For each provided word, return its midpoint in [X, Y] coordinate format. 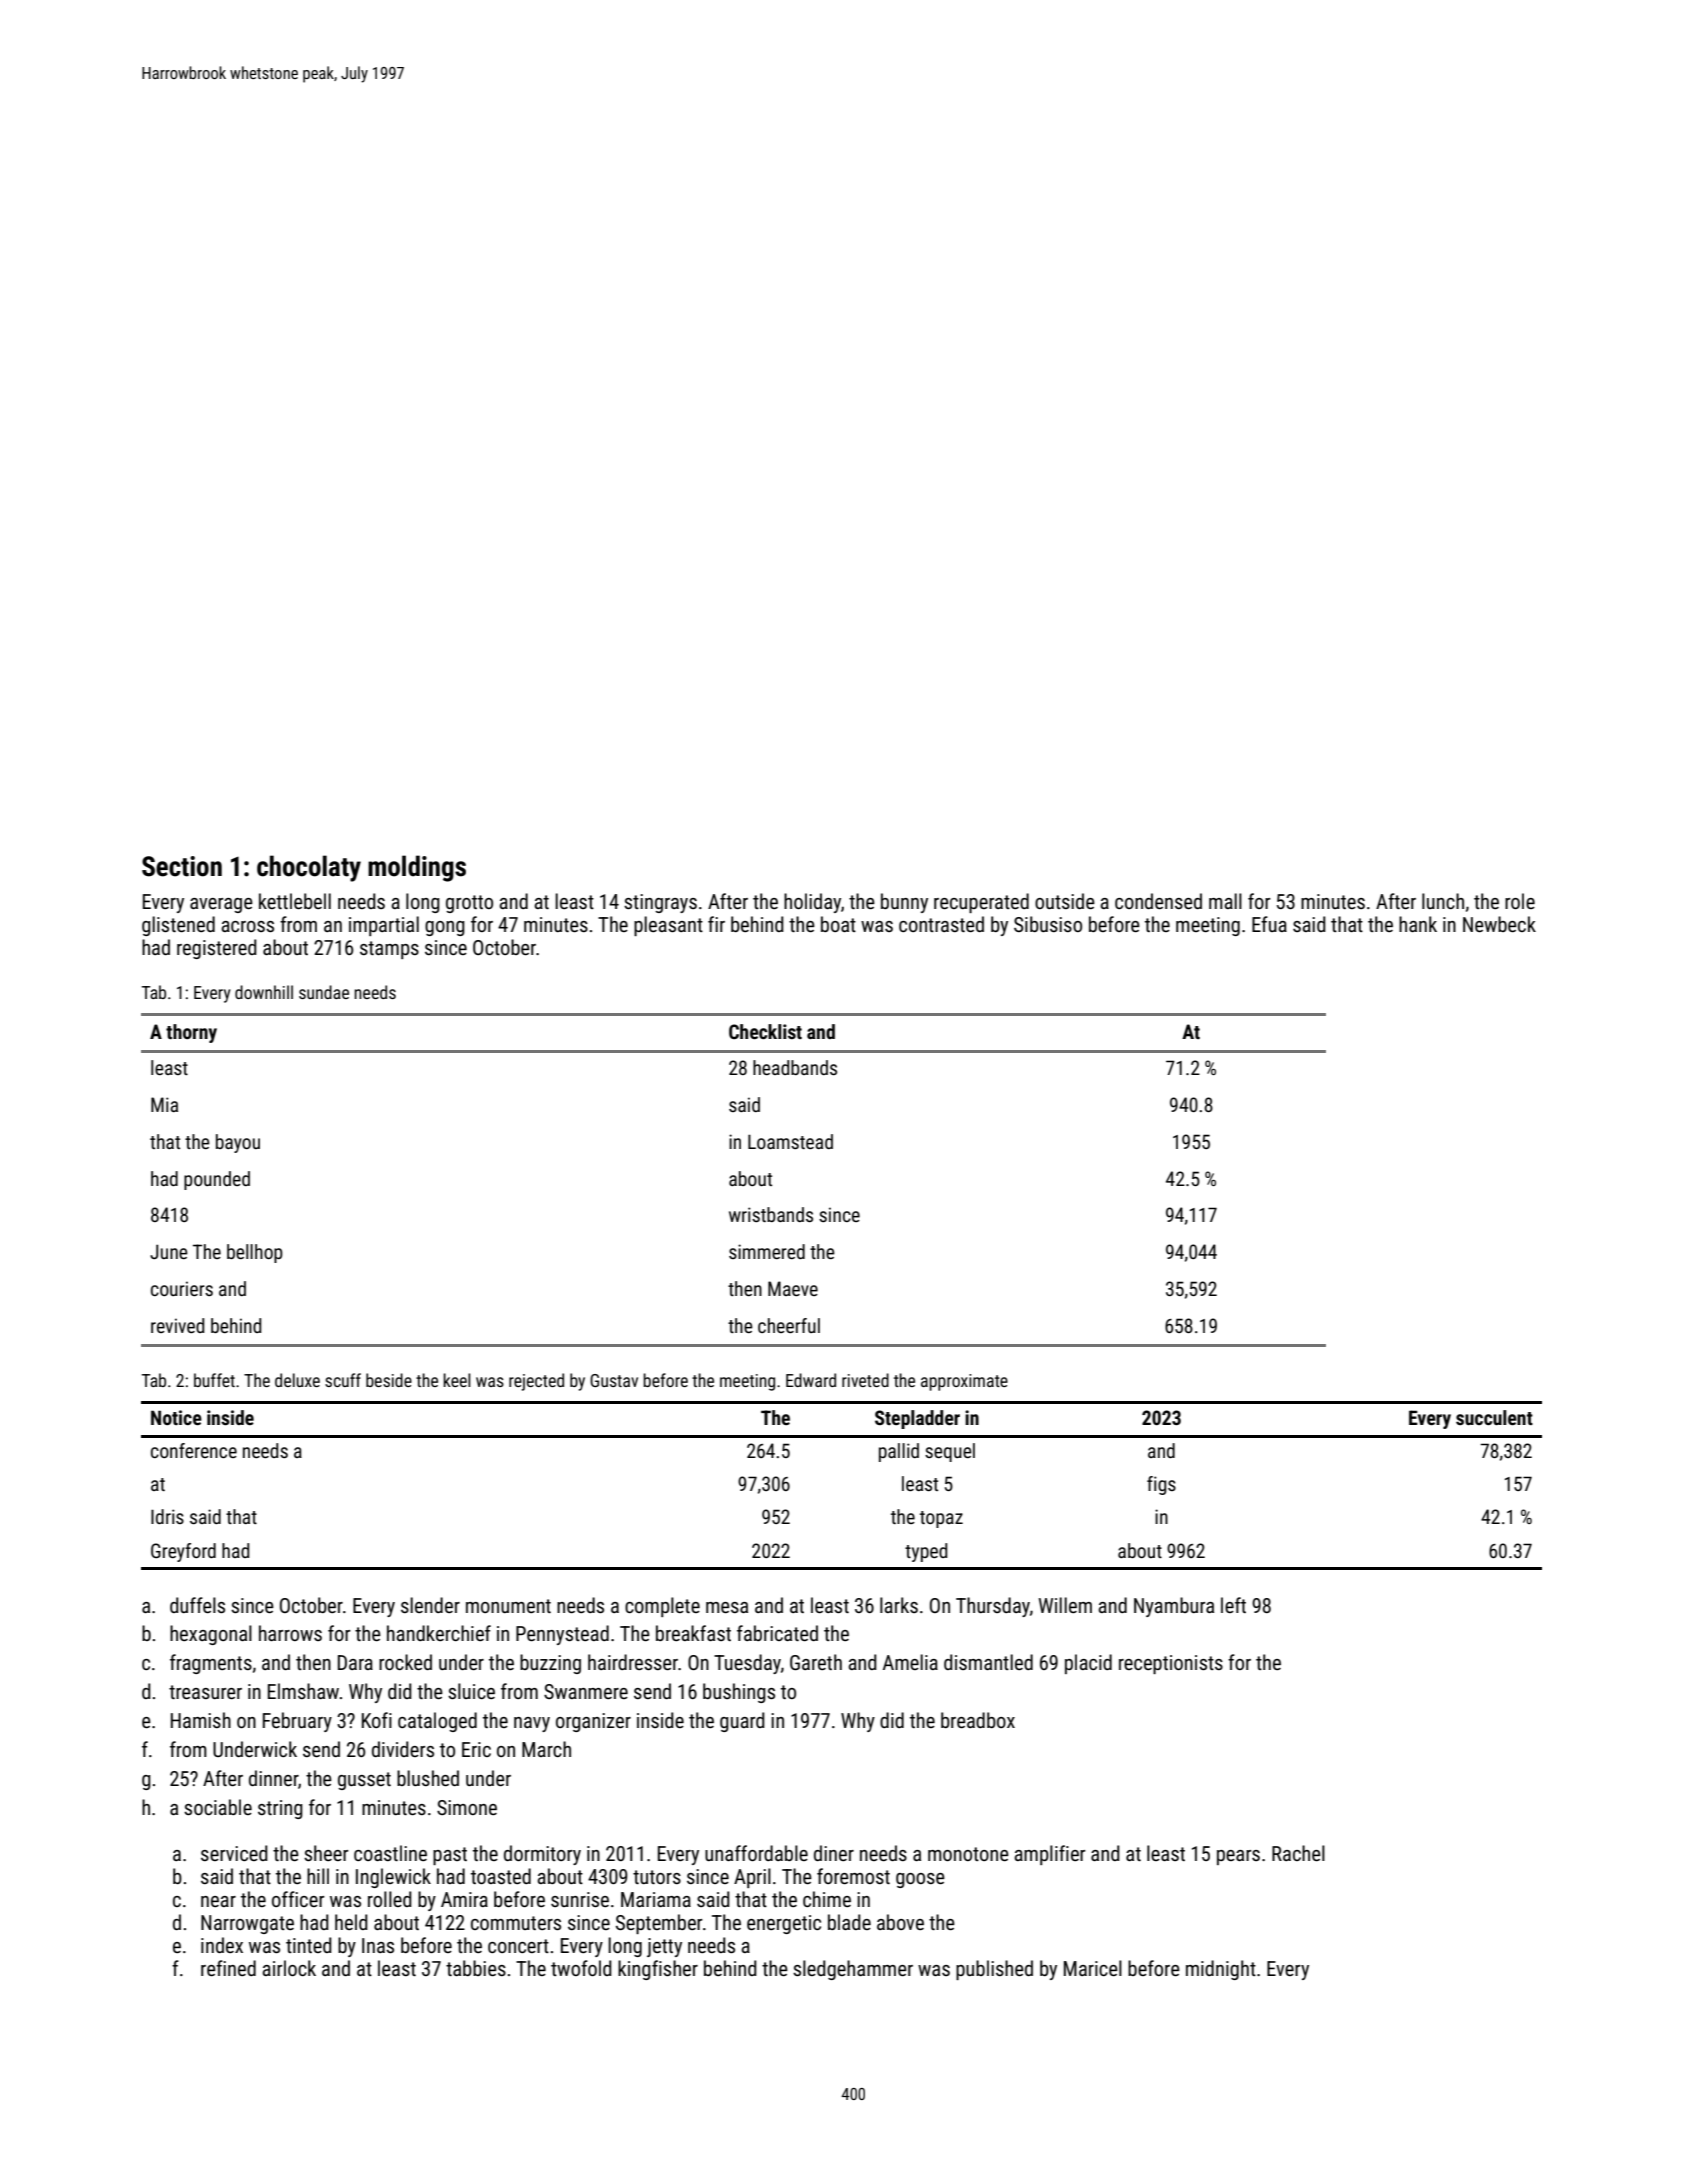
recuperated [981, 903]
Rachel [1298, 1853]
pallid [899, 1452]
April [752, 1878]
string [280, 1809]
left [1233, 1605]
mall [1225, 901]
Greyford [183, 1552]
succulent [1494, 1417]
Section [182, 866]
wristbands [771, 1214]
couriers [182, 1288]
